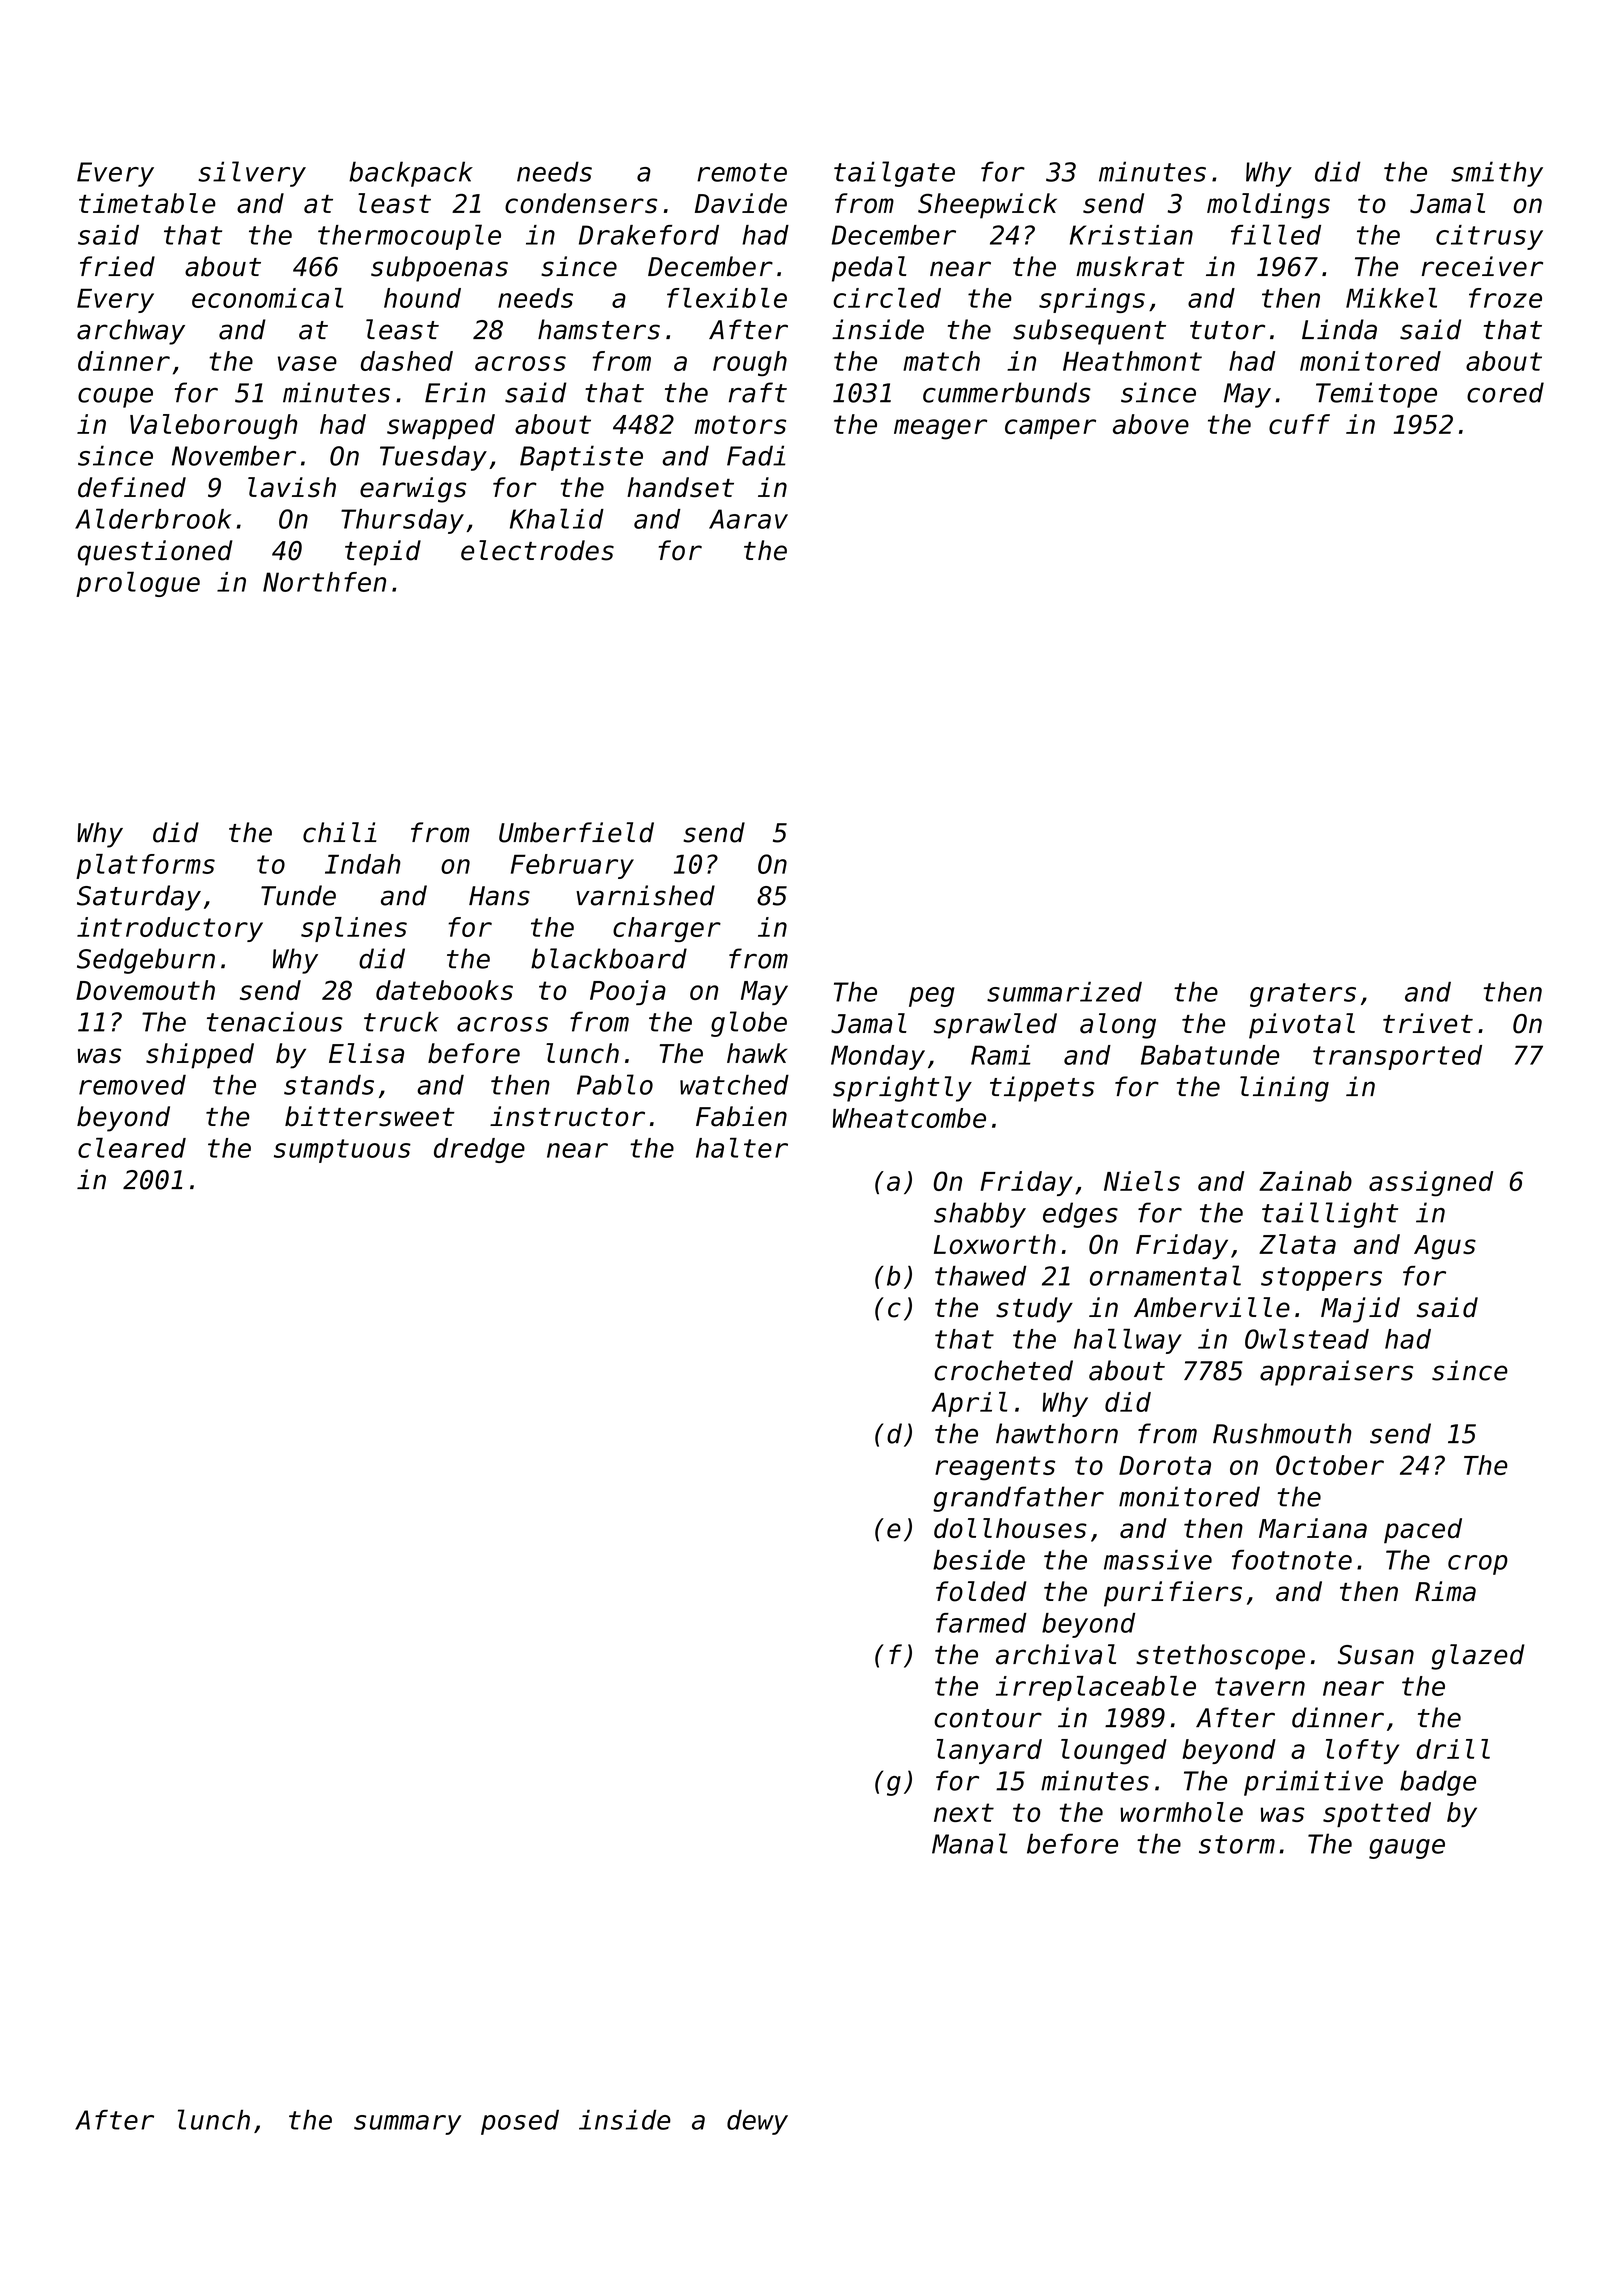 The image size is (1620, 2292). I want to click on silvery, so click(252, 174).
